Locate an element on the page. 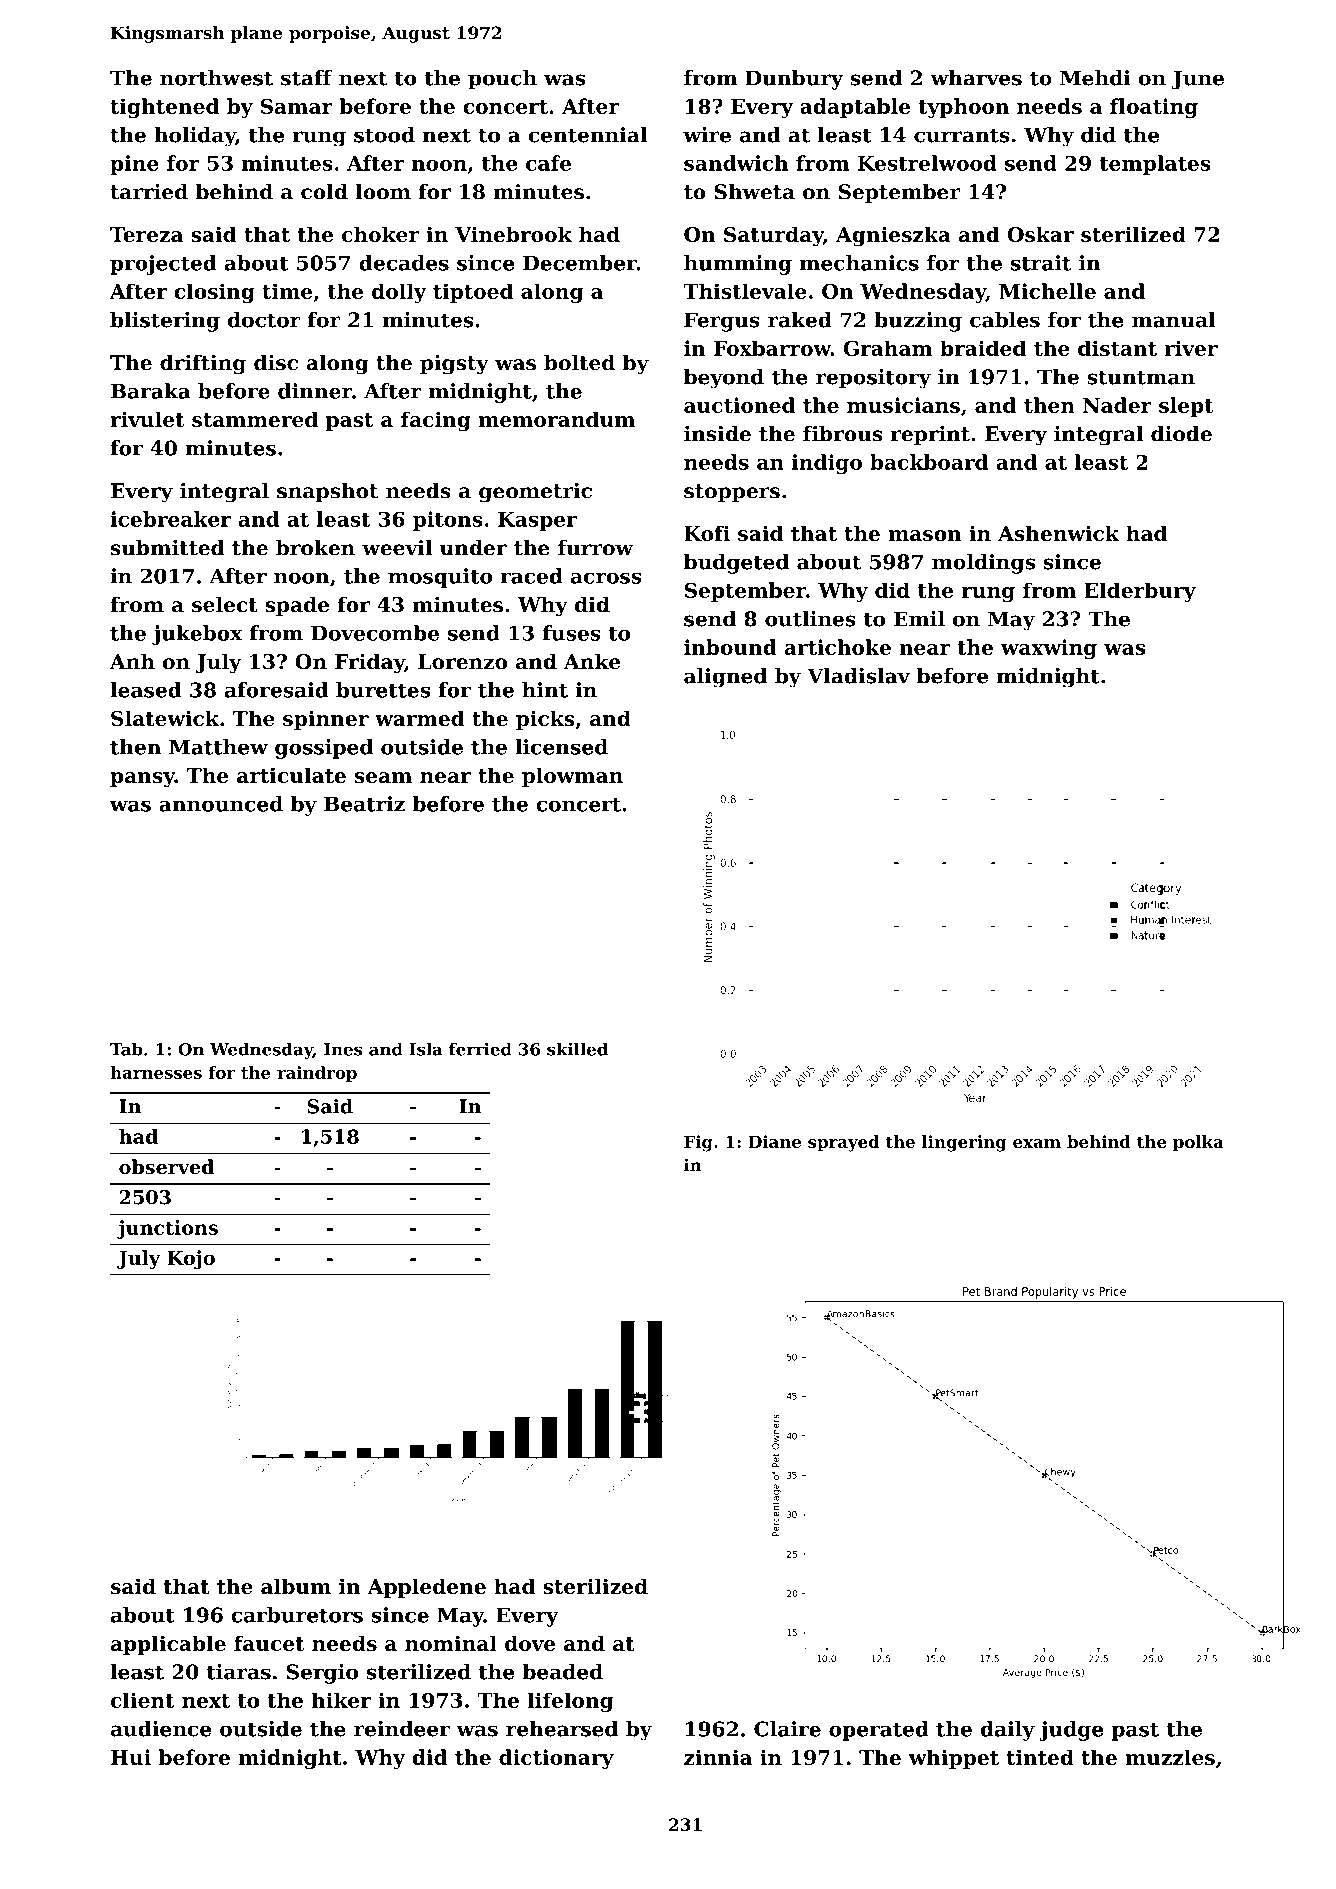 The width and height of the page is (1336, 1889). pouch is located at coordinates (502, 80).
